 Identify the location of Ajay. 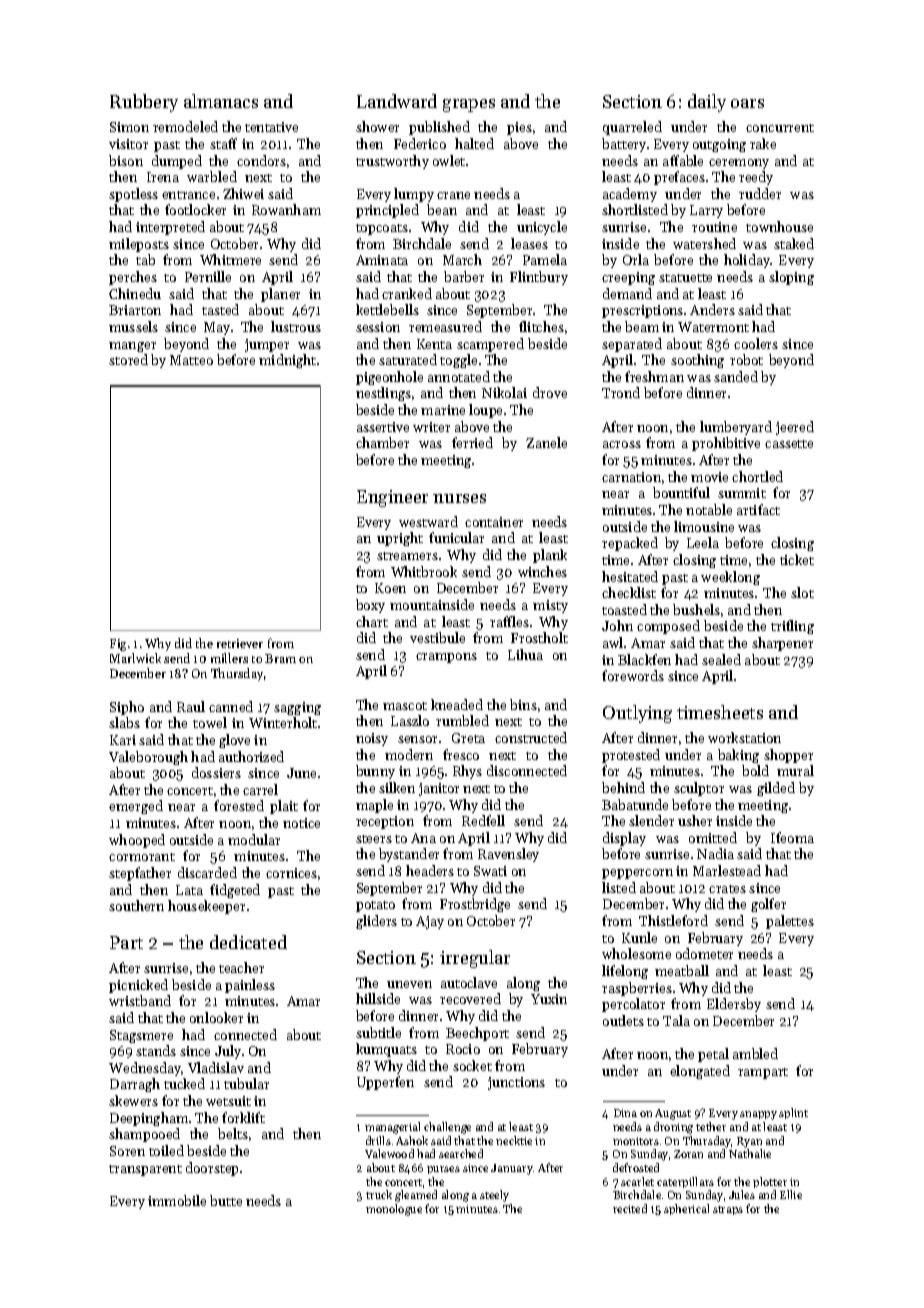
(430, 922).
